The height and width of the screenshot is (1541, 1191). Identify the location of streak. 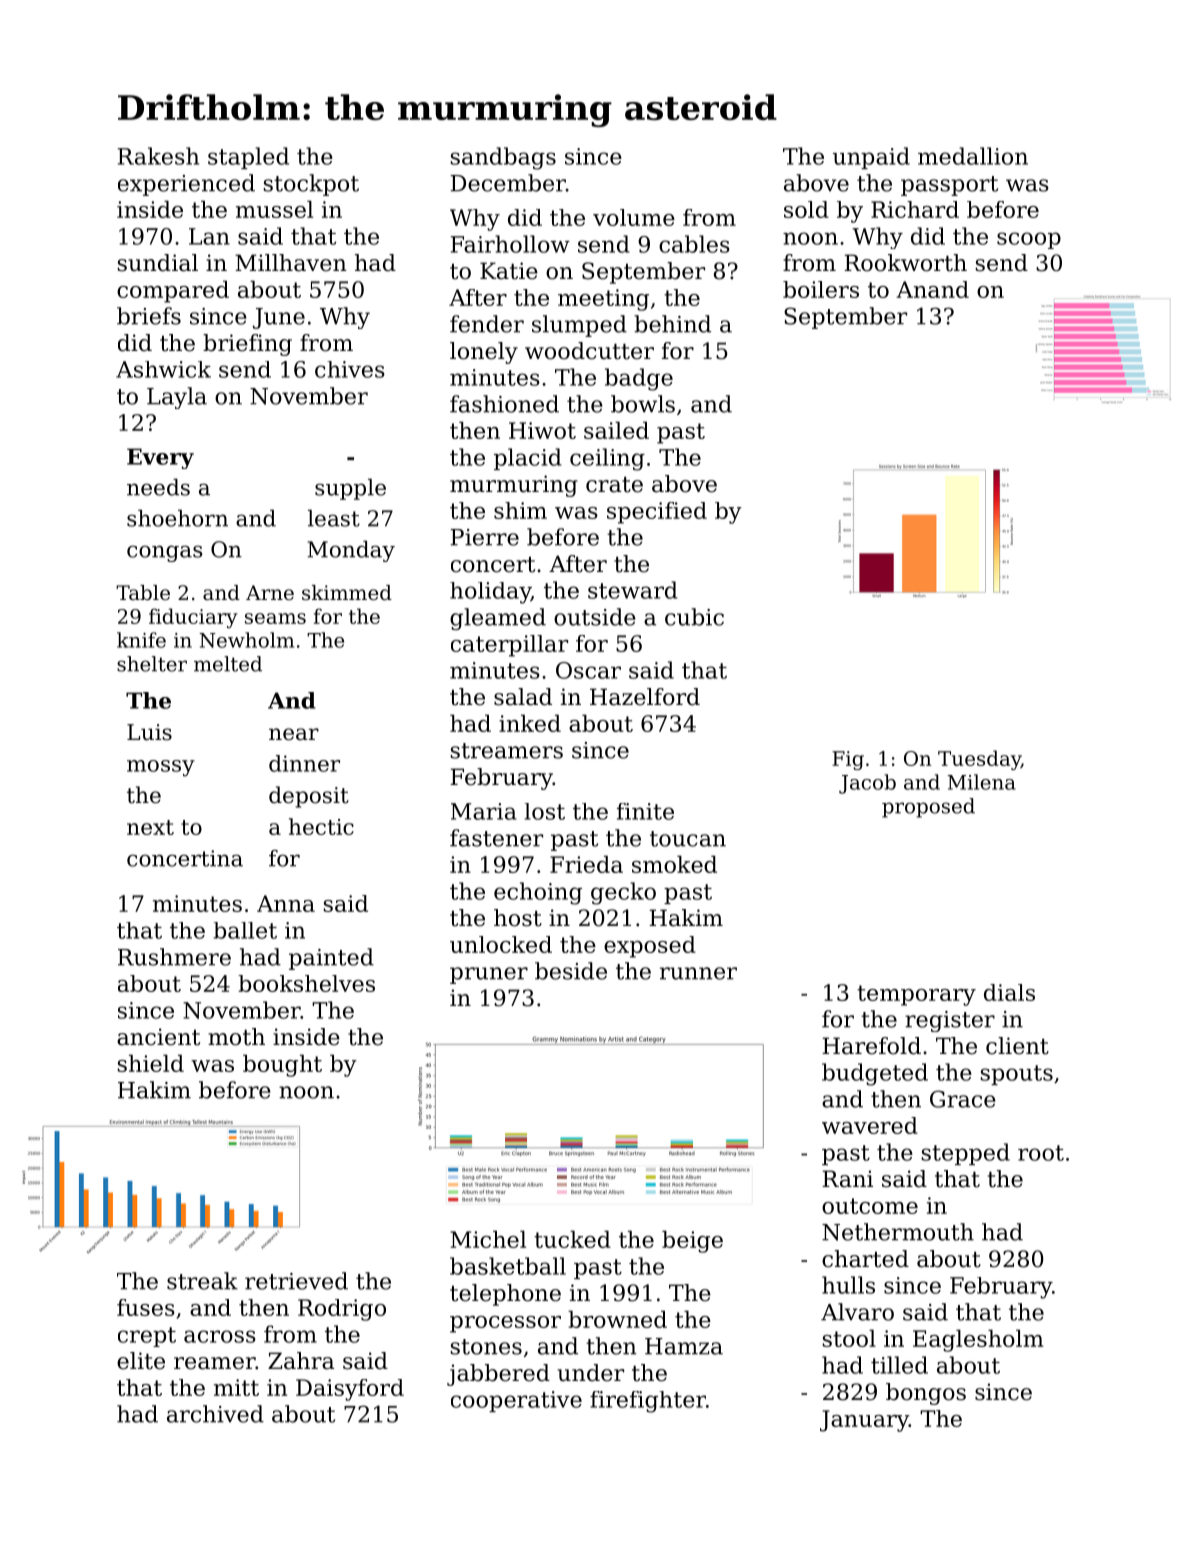
(202, 1281).
